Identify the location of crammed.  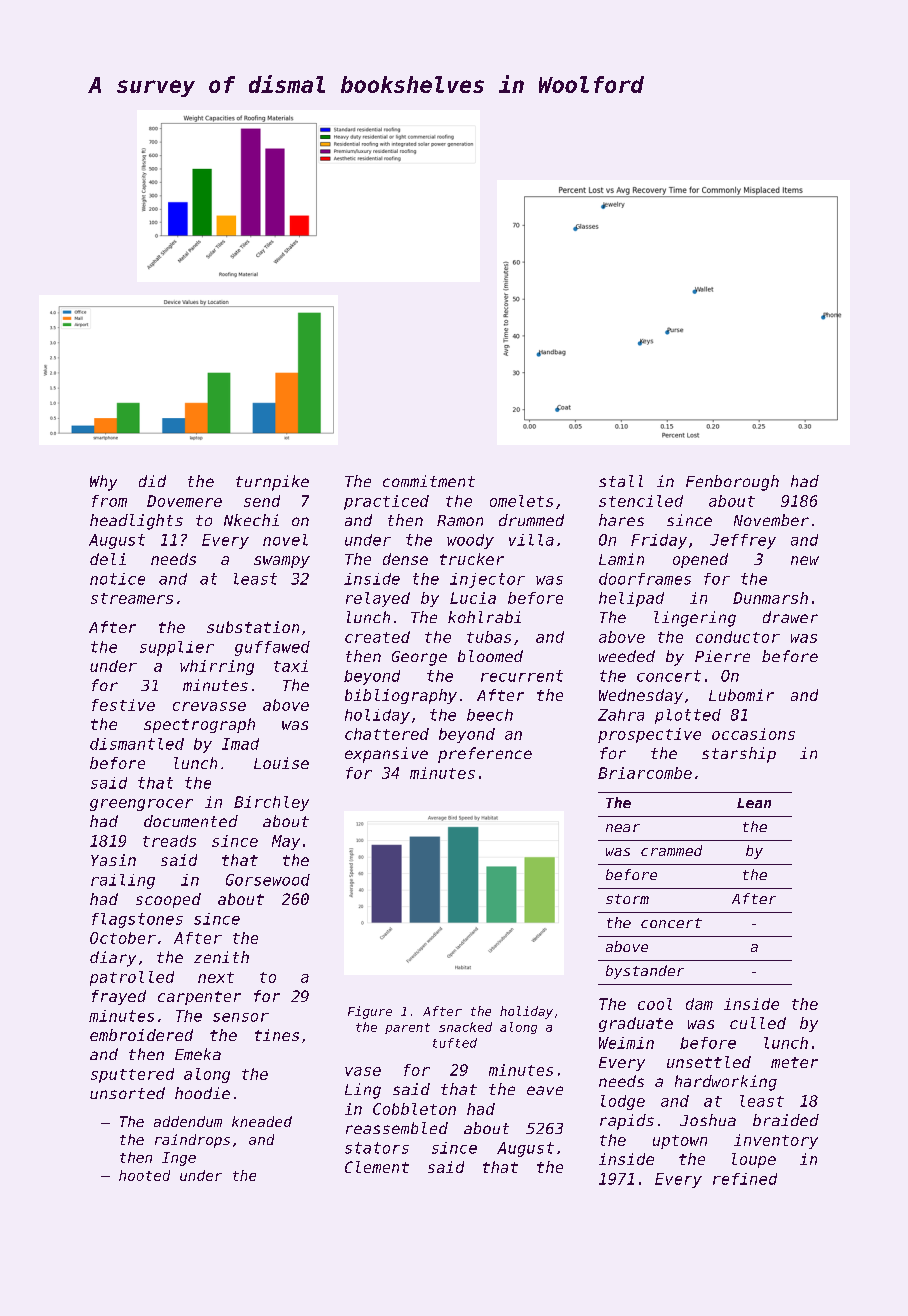
(671, 850).
